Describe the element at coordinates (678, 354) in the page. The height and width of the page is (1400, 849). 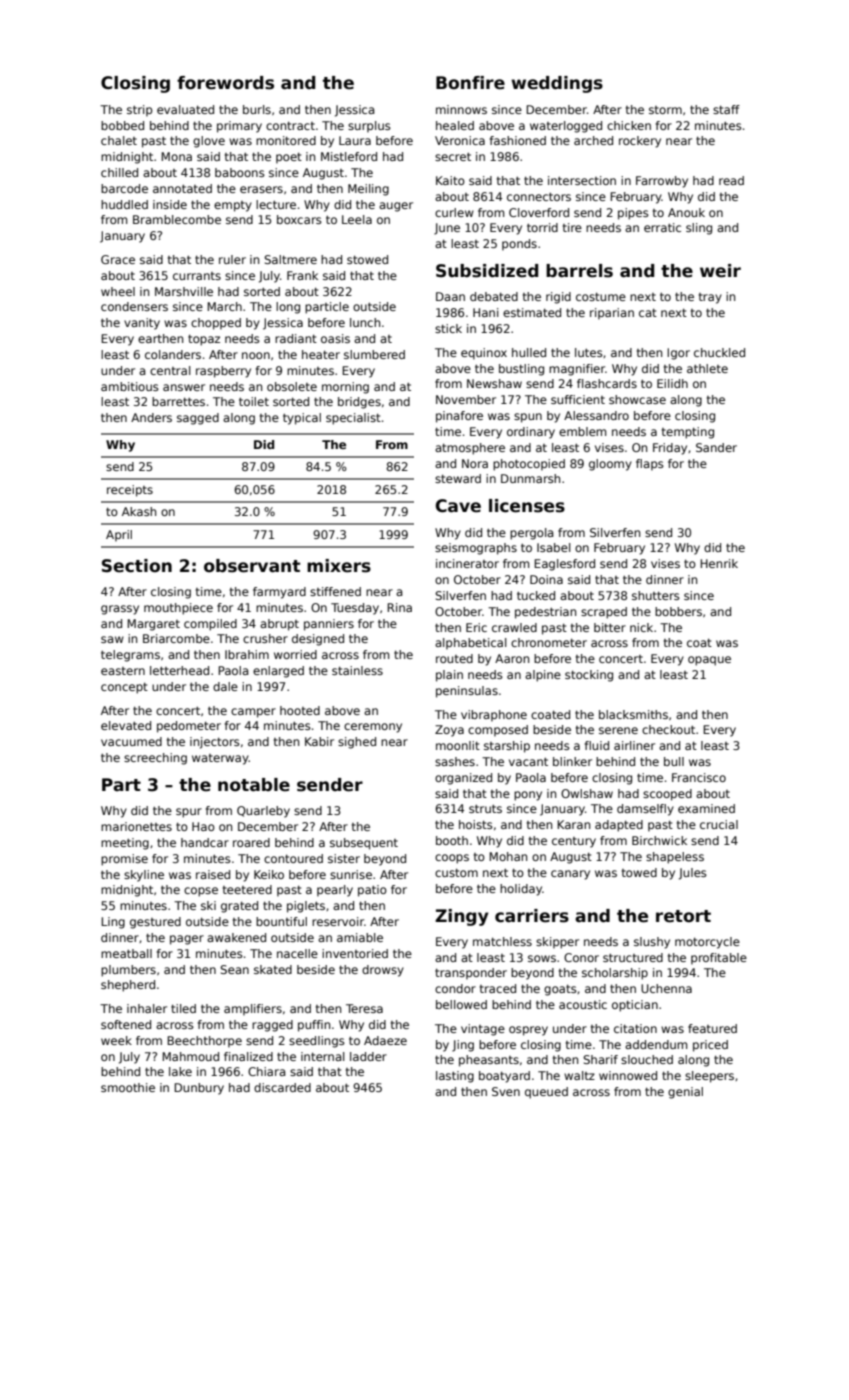
I see `Igor` at that location.
